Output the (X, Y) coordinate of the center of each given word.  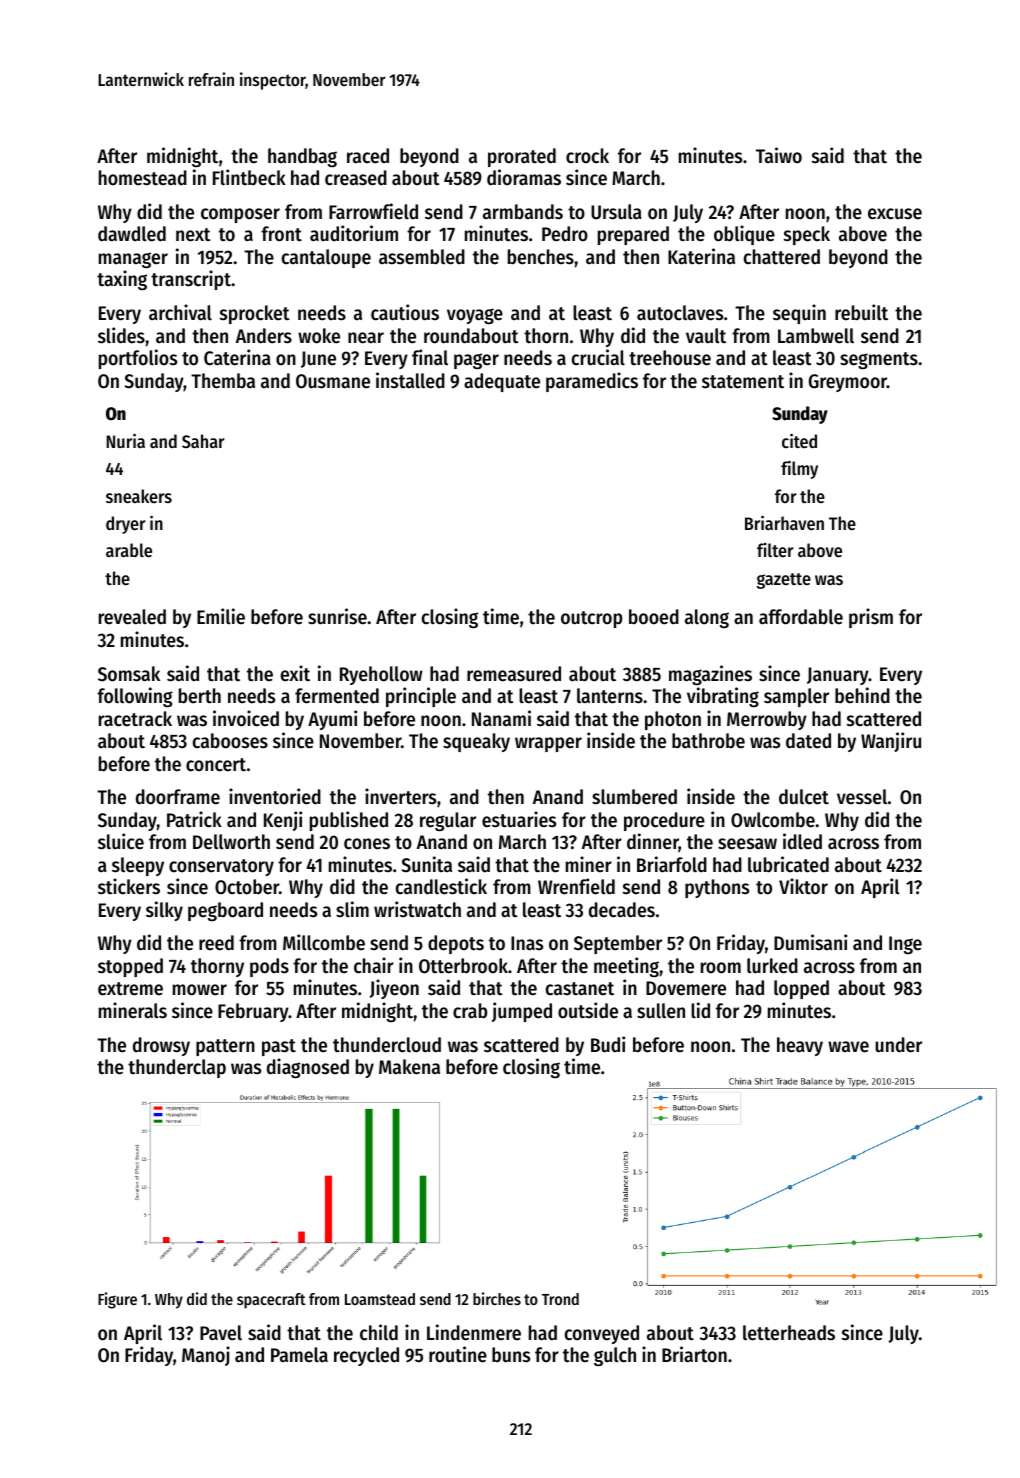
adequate (502, 382)
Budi (608, 1044)
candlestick (441, 886)
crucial (598, 357)
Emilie (221, 616)
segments (879, 360)
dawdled (132, 234)
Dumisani (810, 942)
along (707, 618)
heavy (800, 1046)
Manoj (206, 1356)
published (349, 821)
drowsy (161, 1046)
